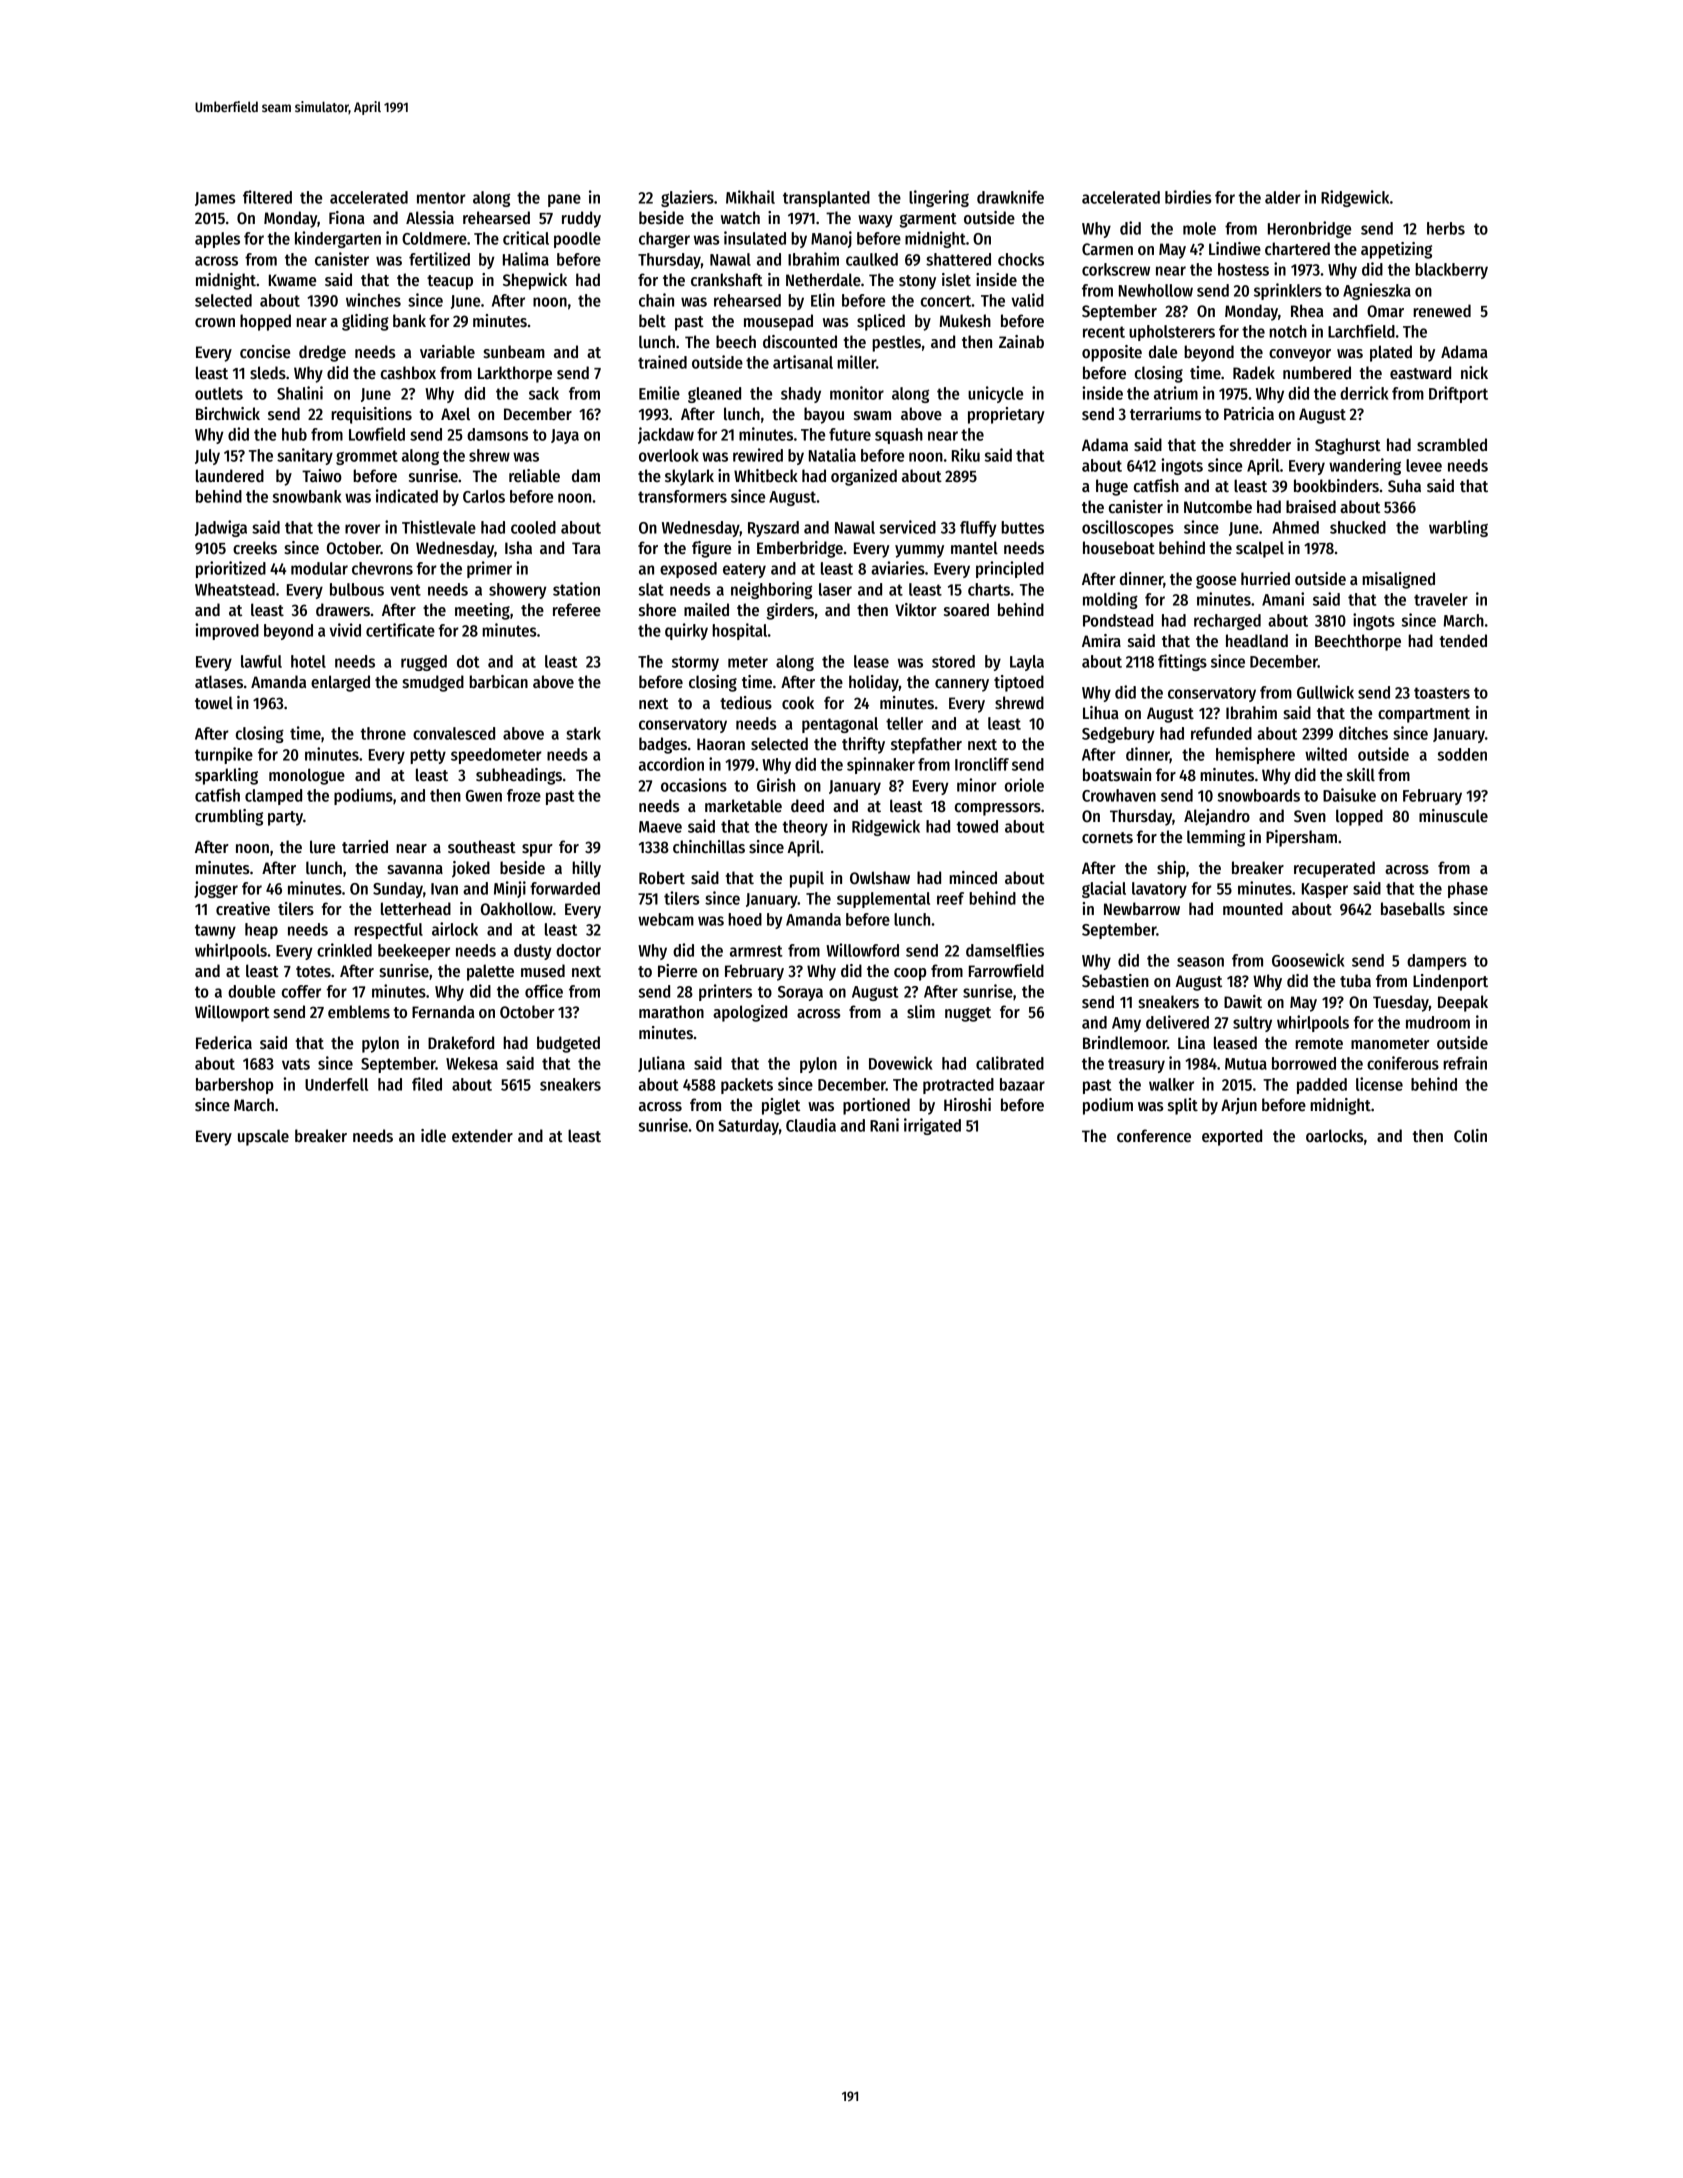 Image resolution: width=1683 pixels, height=2178 pixels. What do you see at coordinates (800, 549) in the screenshot?
I see `Emberbridge` at bounding box center [800, 549].
